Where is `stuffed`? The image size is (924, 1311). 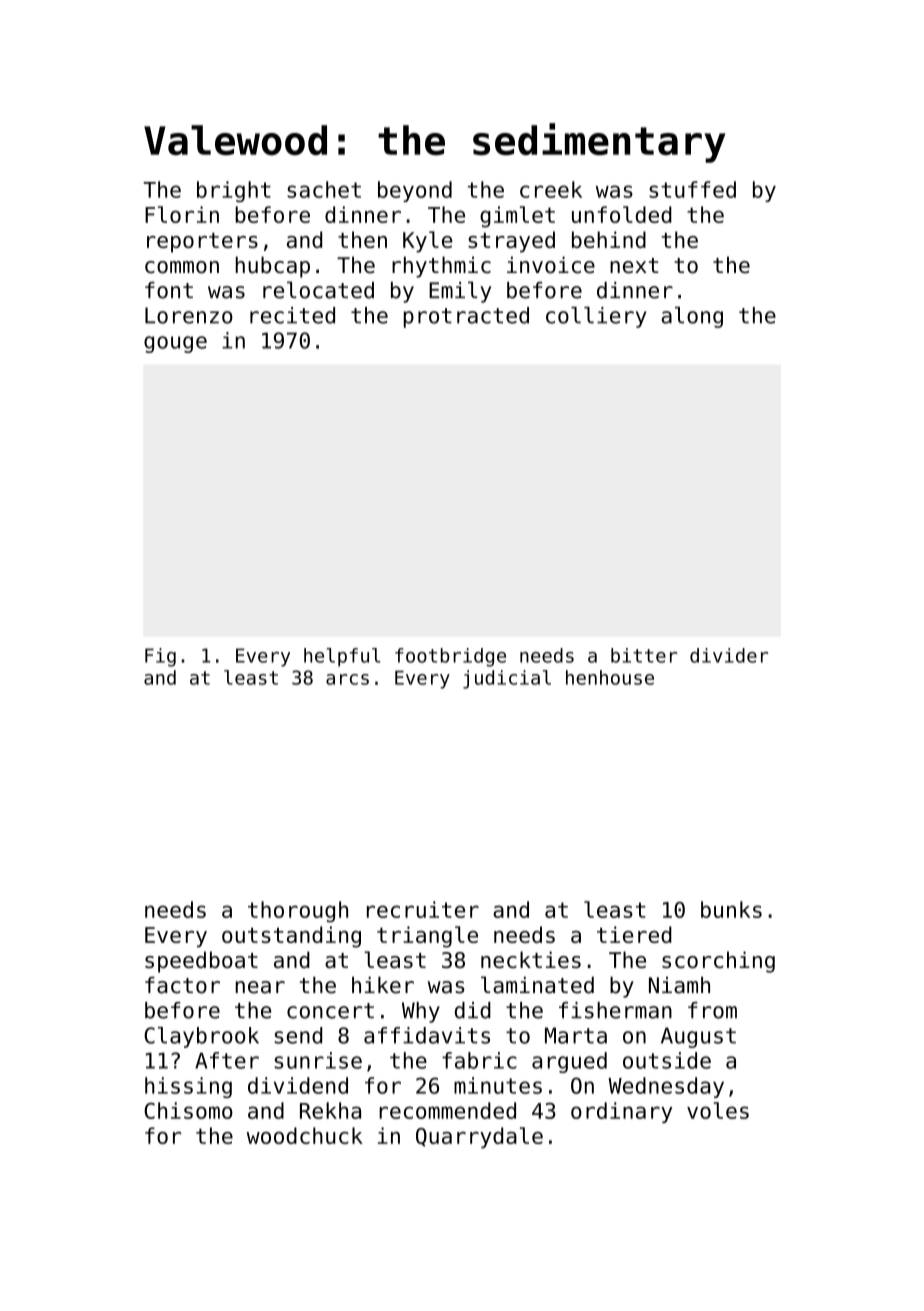
stuffed is located at coordinates (692, 189).
